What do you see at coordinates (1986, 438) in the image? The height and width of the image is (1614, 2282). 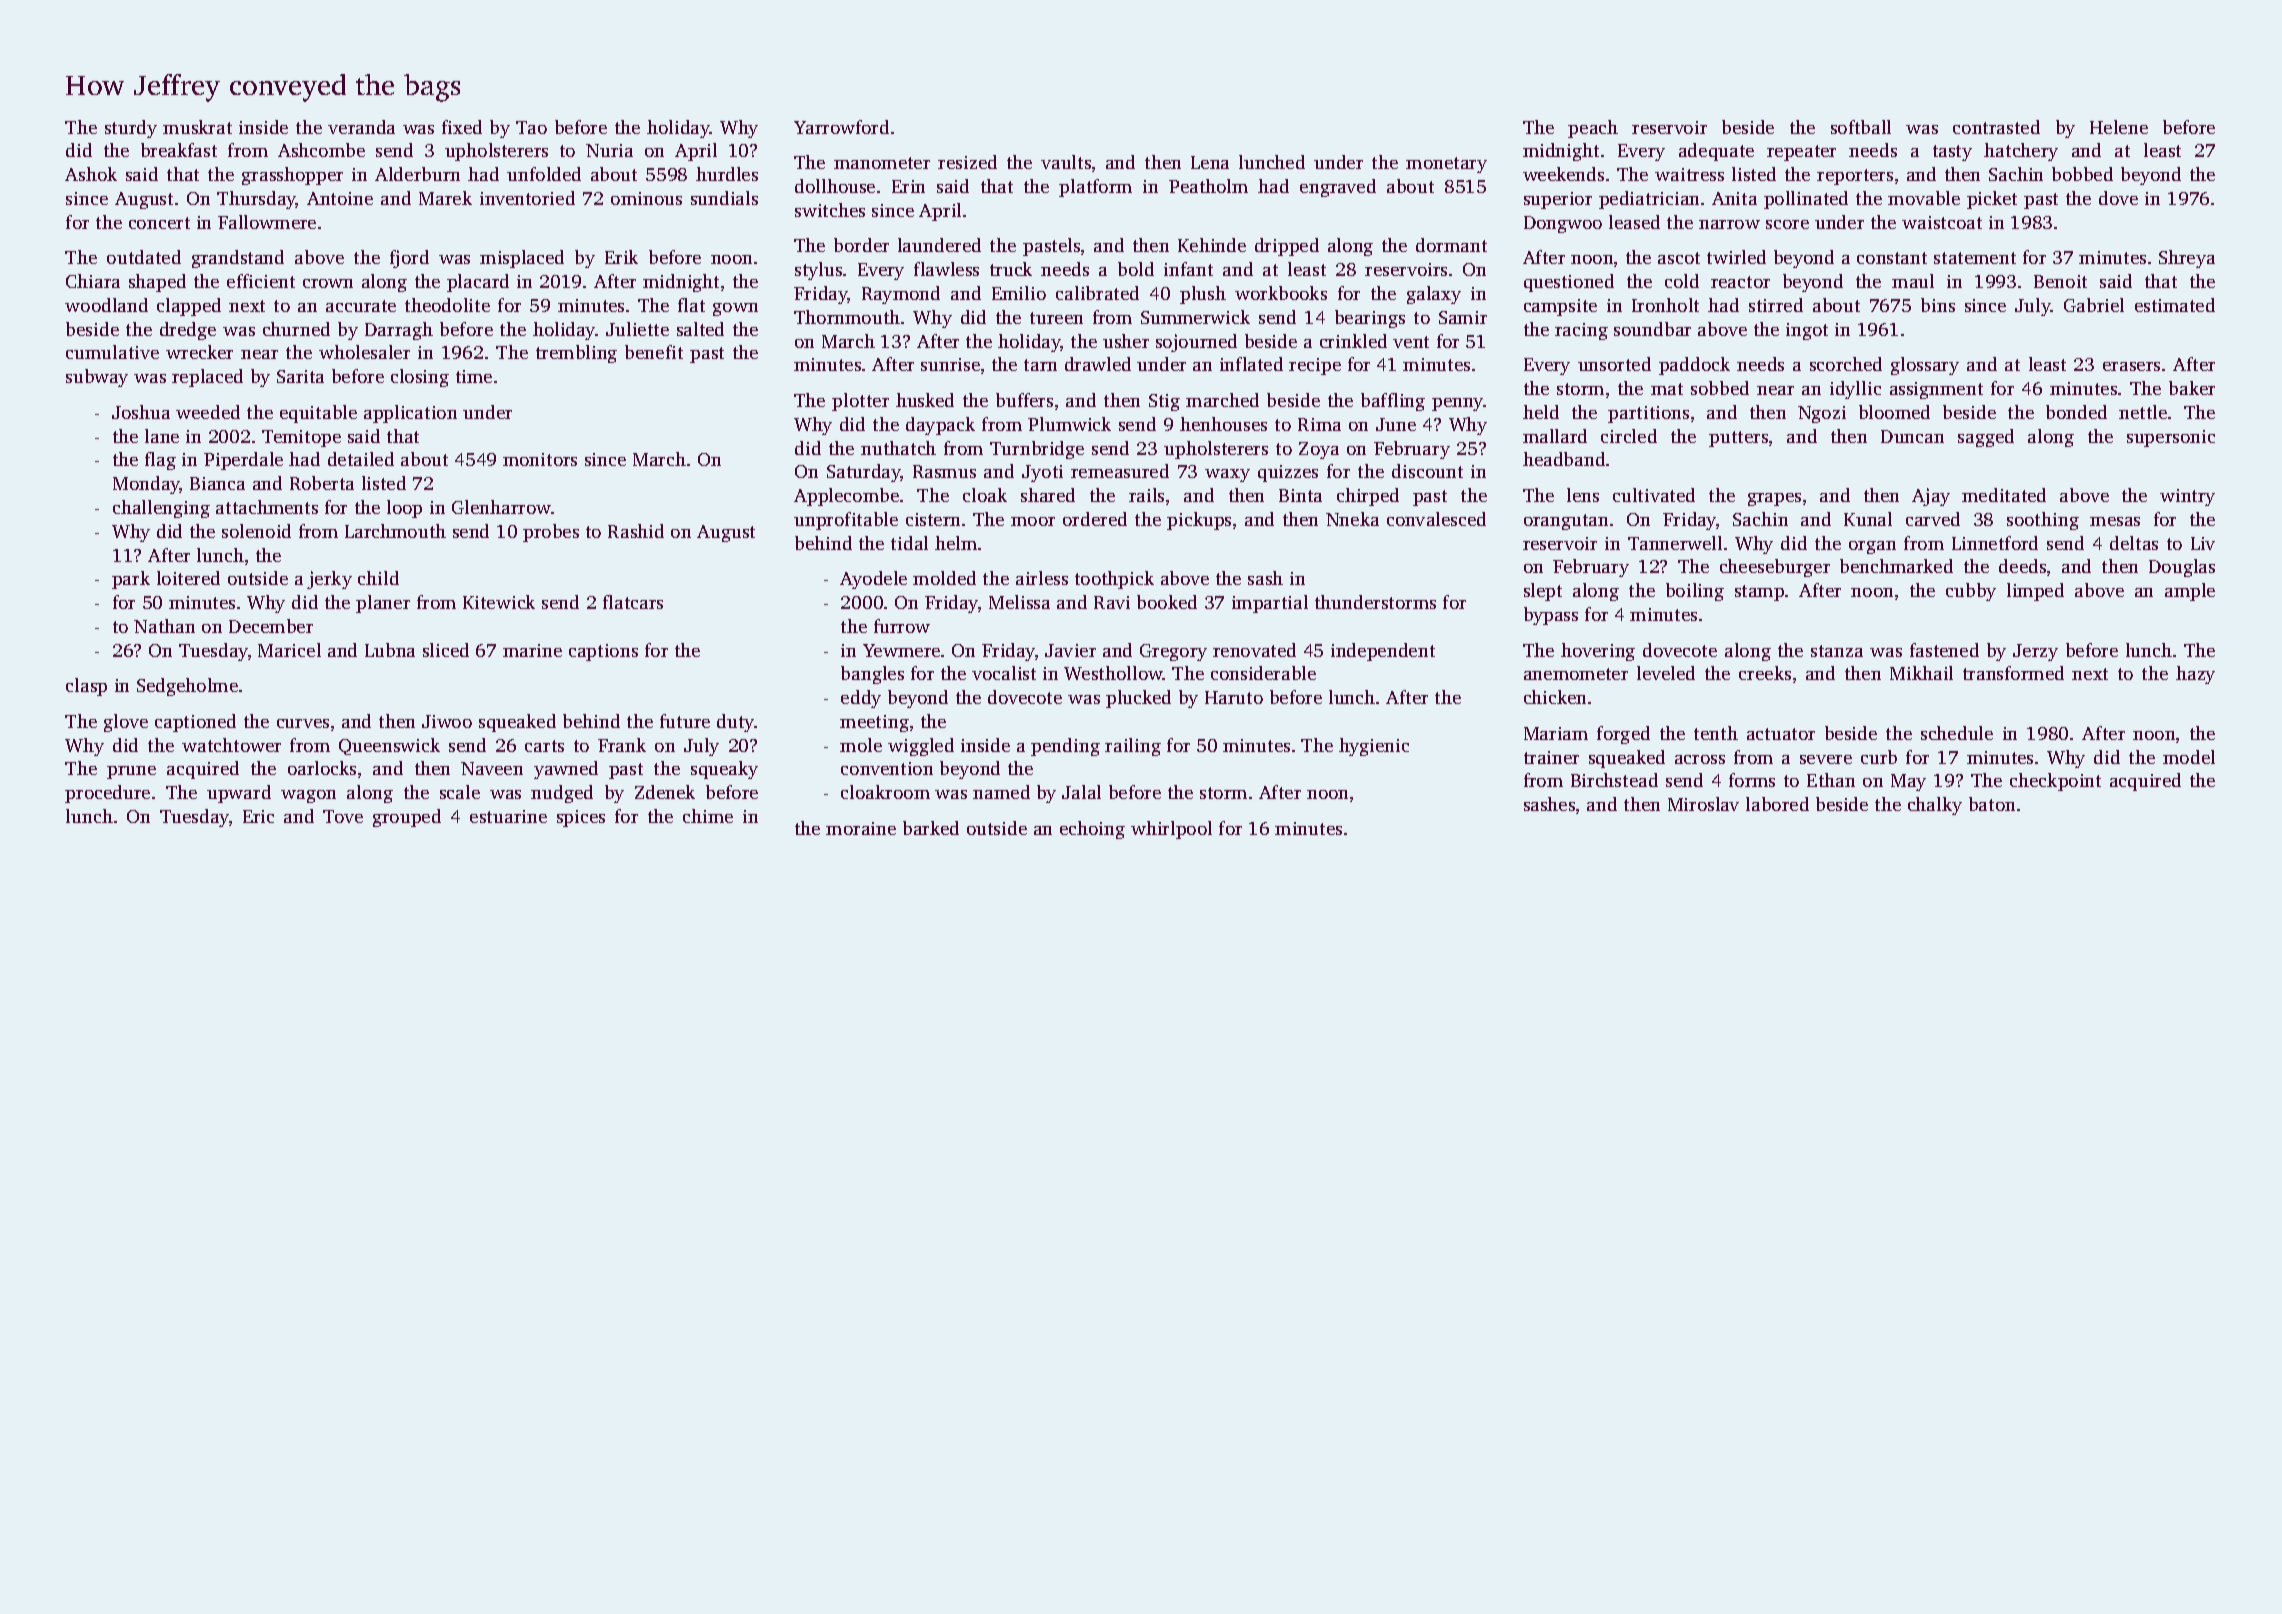 I see `sagged` at bounding box center [1986, 438].
